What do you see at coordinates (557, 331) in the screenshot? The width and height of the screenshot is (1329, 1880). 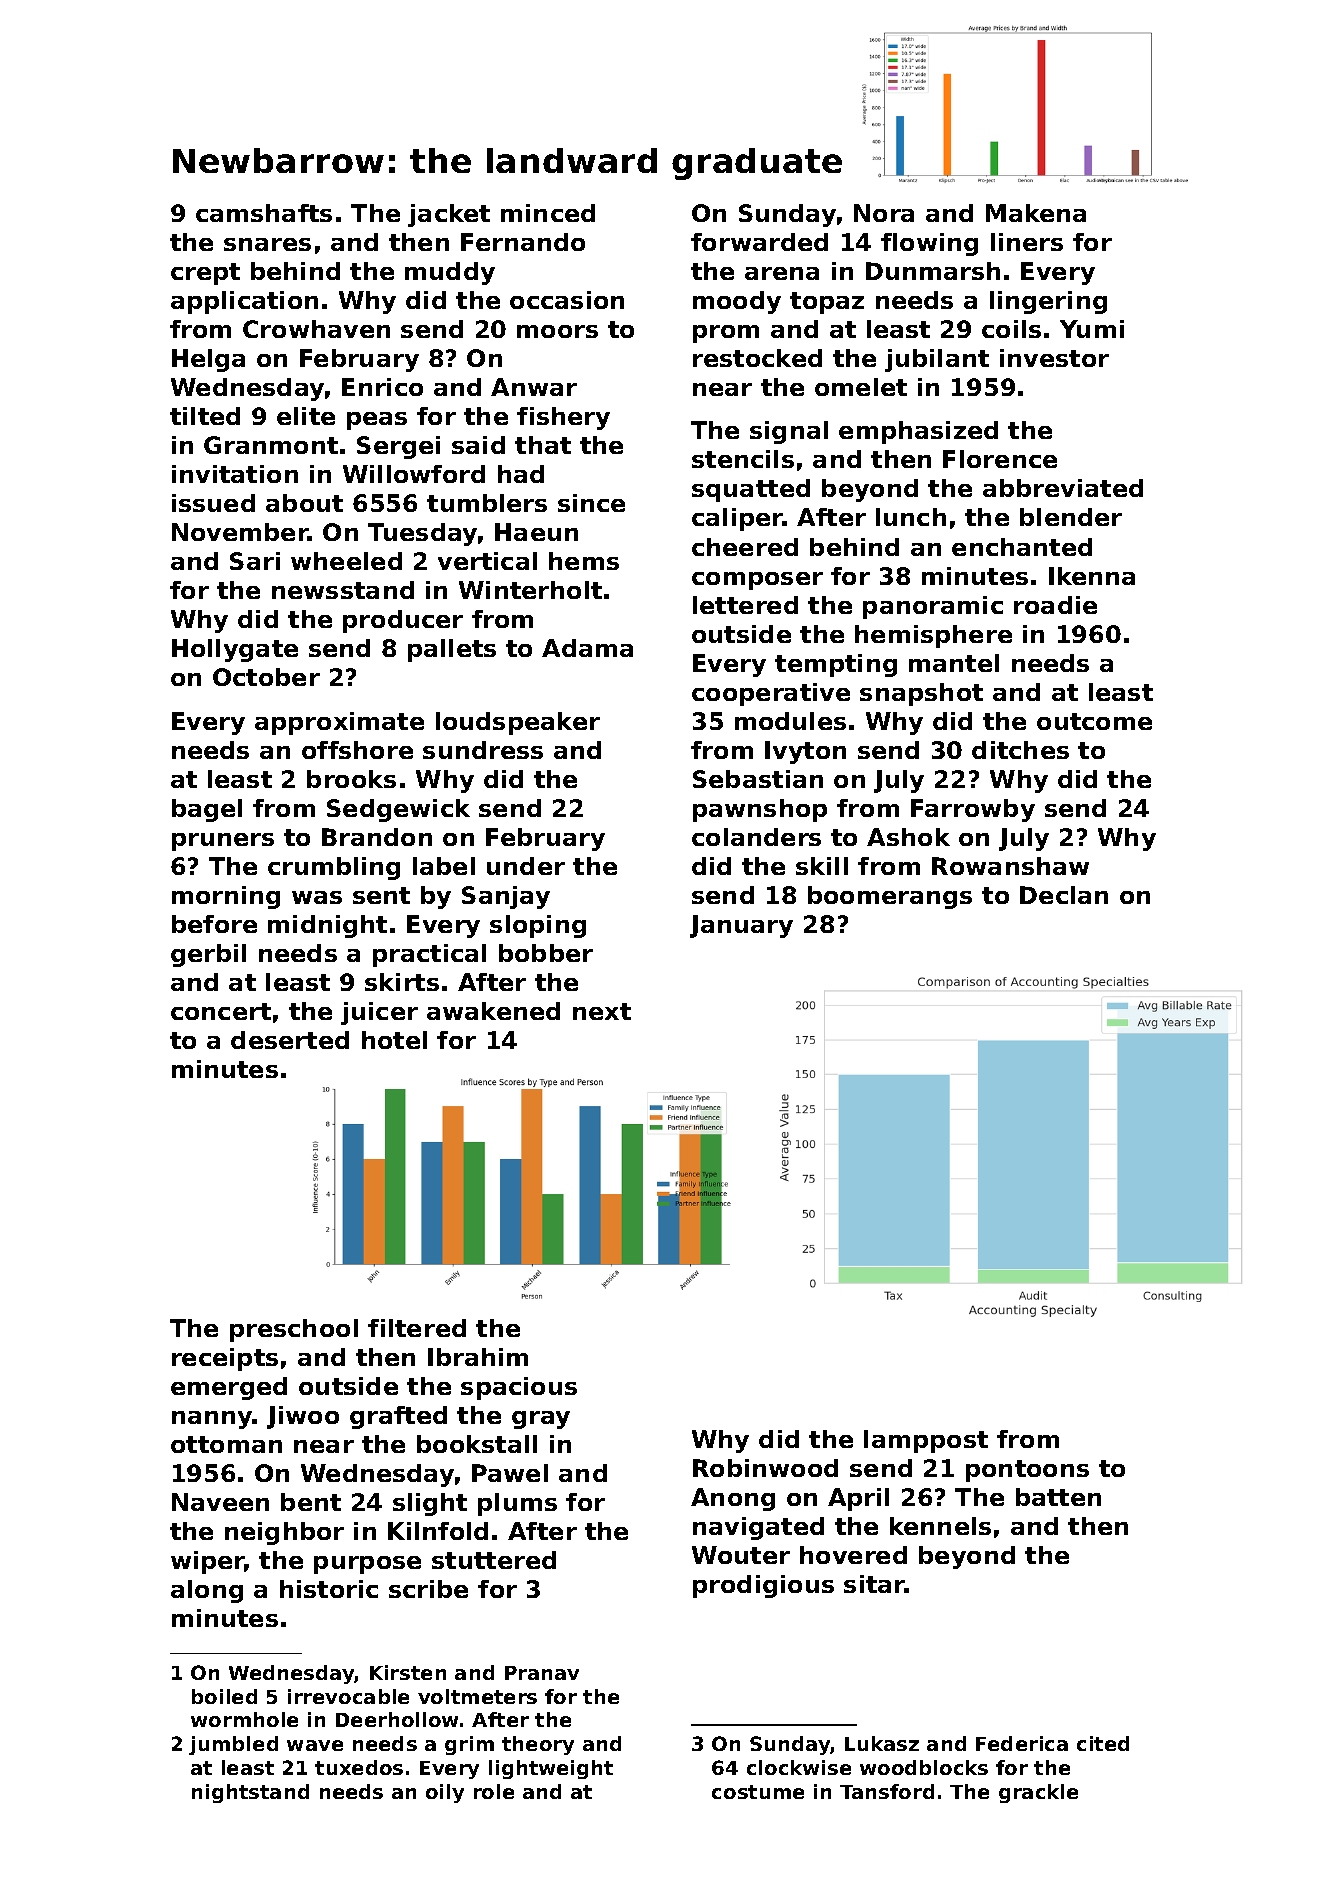 I see `moors` at bounding box center [557, 331].
